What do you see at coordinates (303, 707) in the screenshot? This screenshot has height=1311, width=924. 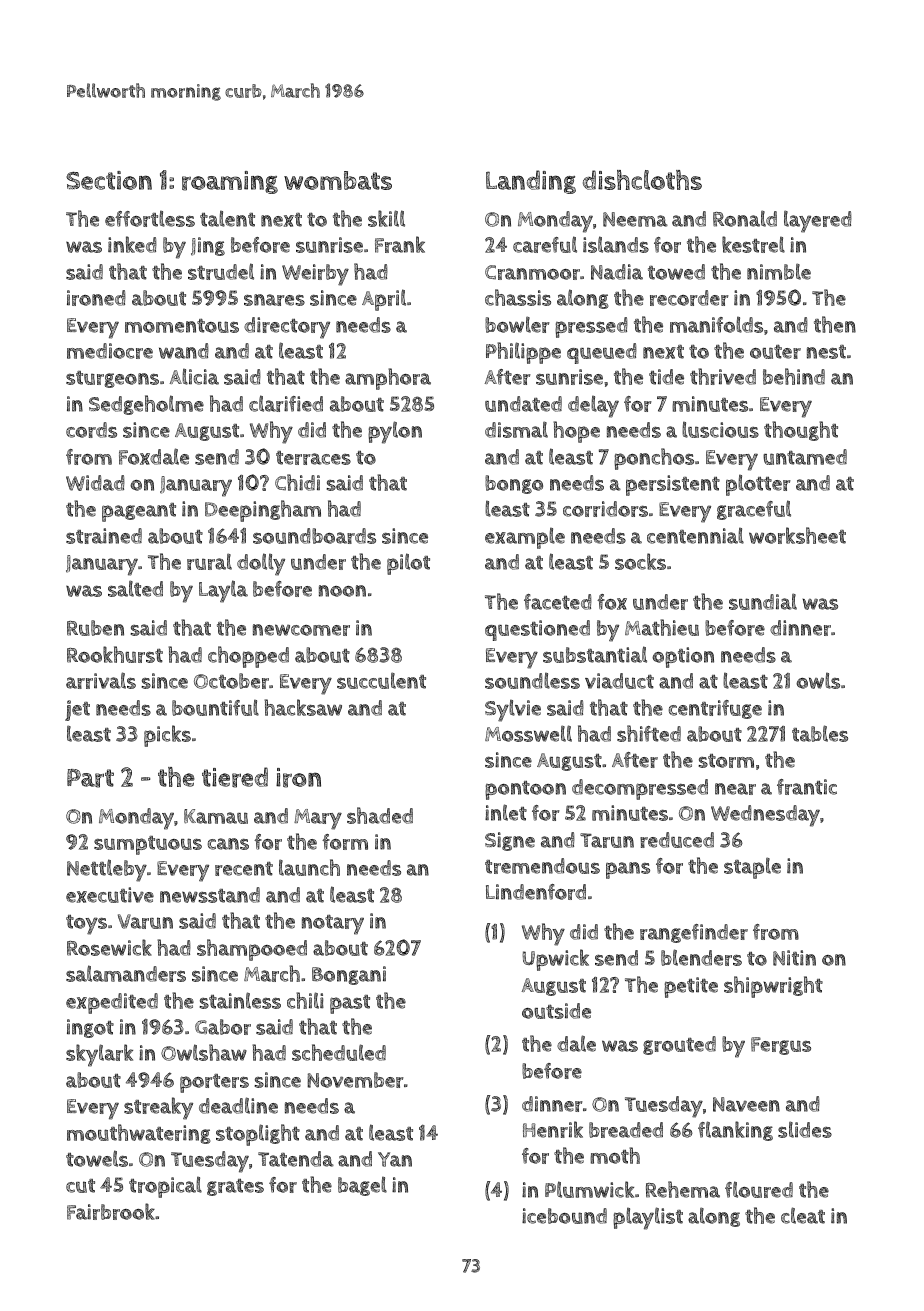 I see `hacksaw` at bounding box center [303, 707].
